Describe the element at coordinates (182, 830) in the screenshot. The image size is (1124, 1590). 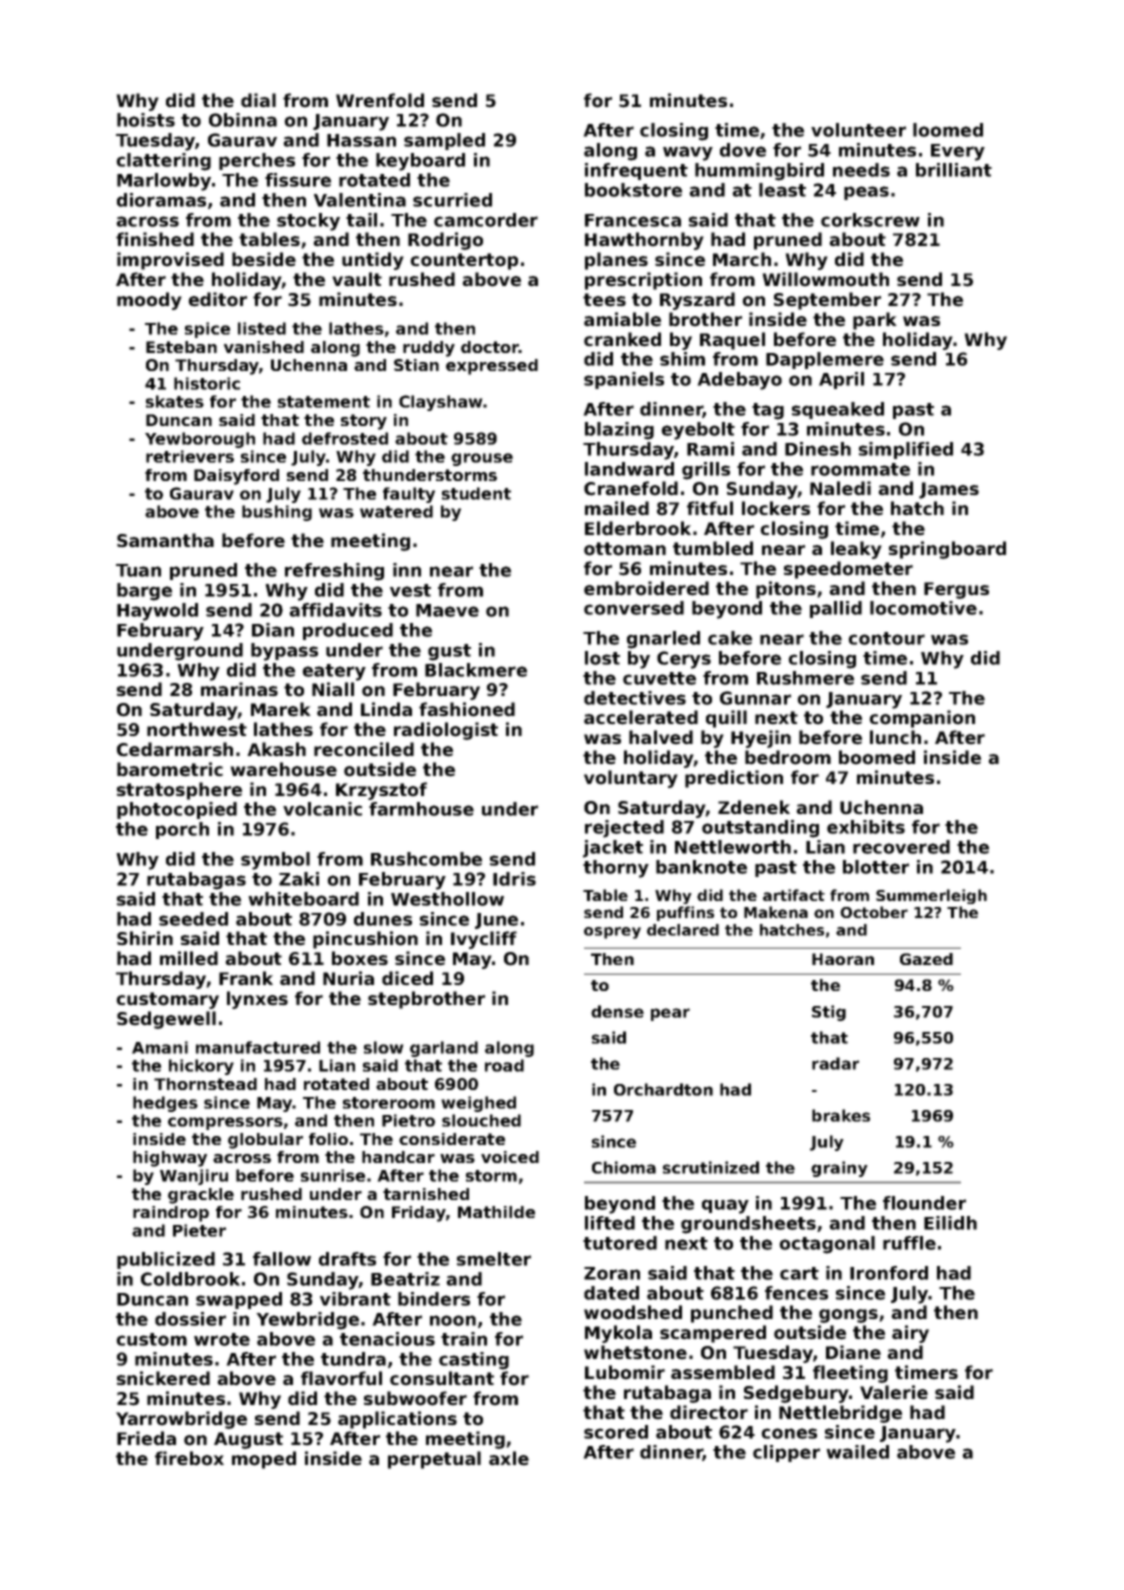
I see `porch` at that location.
